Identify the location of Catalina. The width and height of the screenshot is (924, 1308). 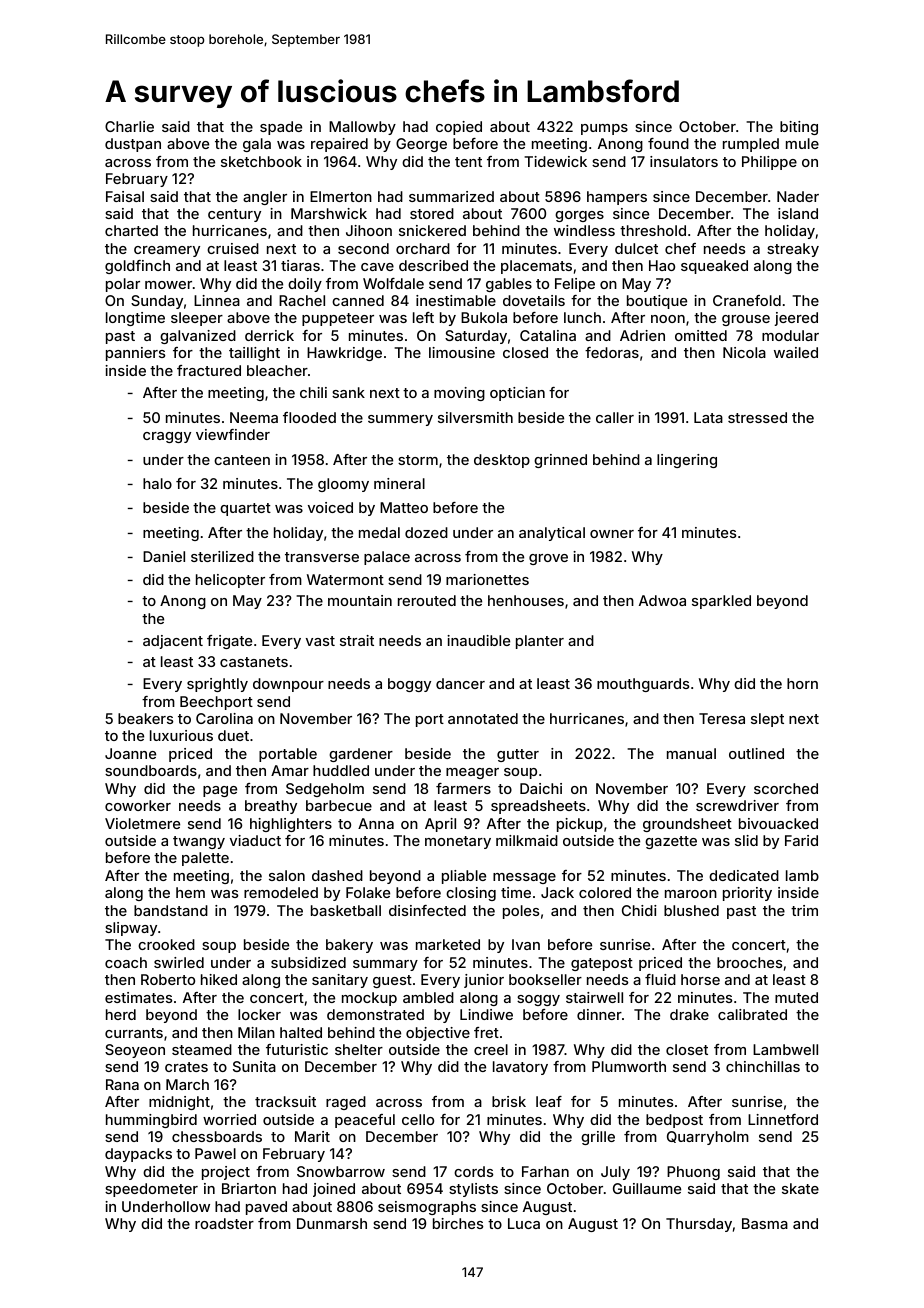
(548, 335).
